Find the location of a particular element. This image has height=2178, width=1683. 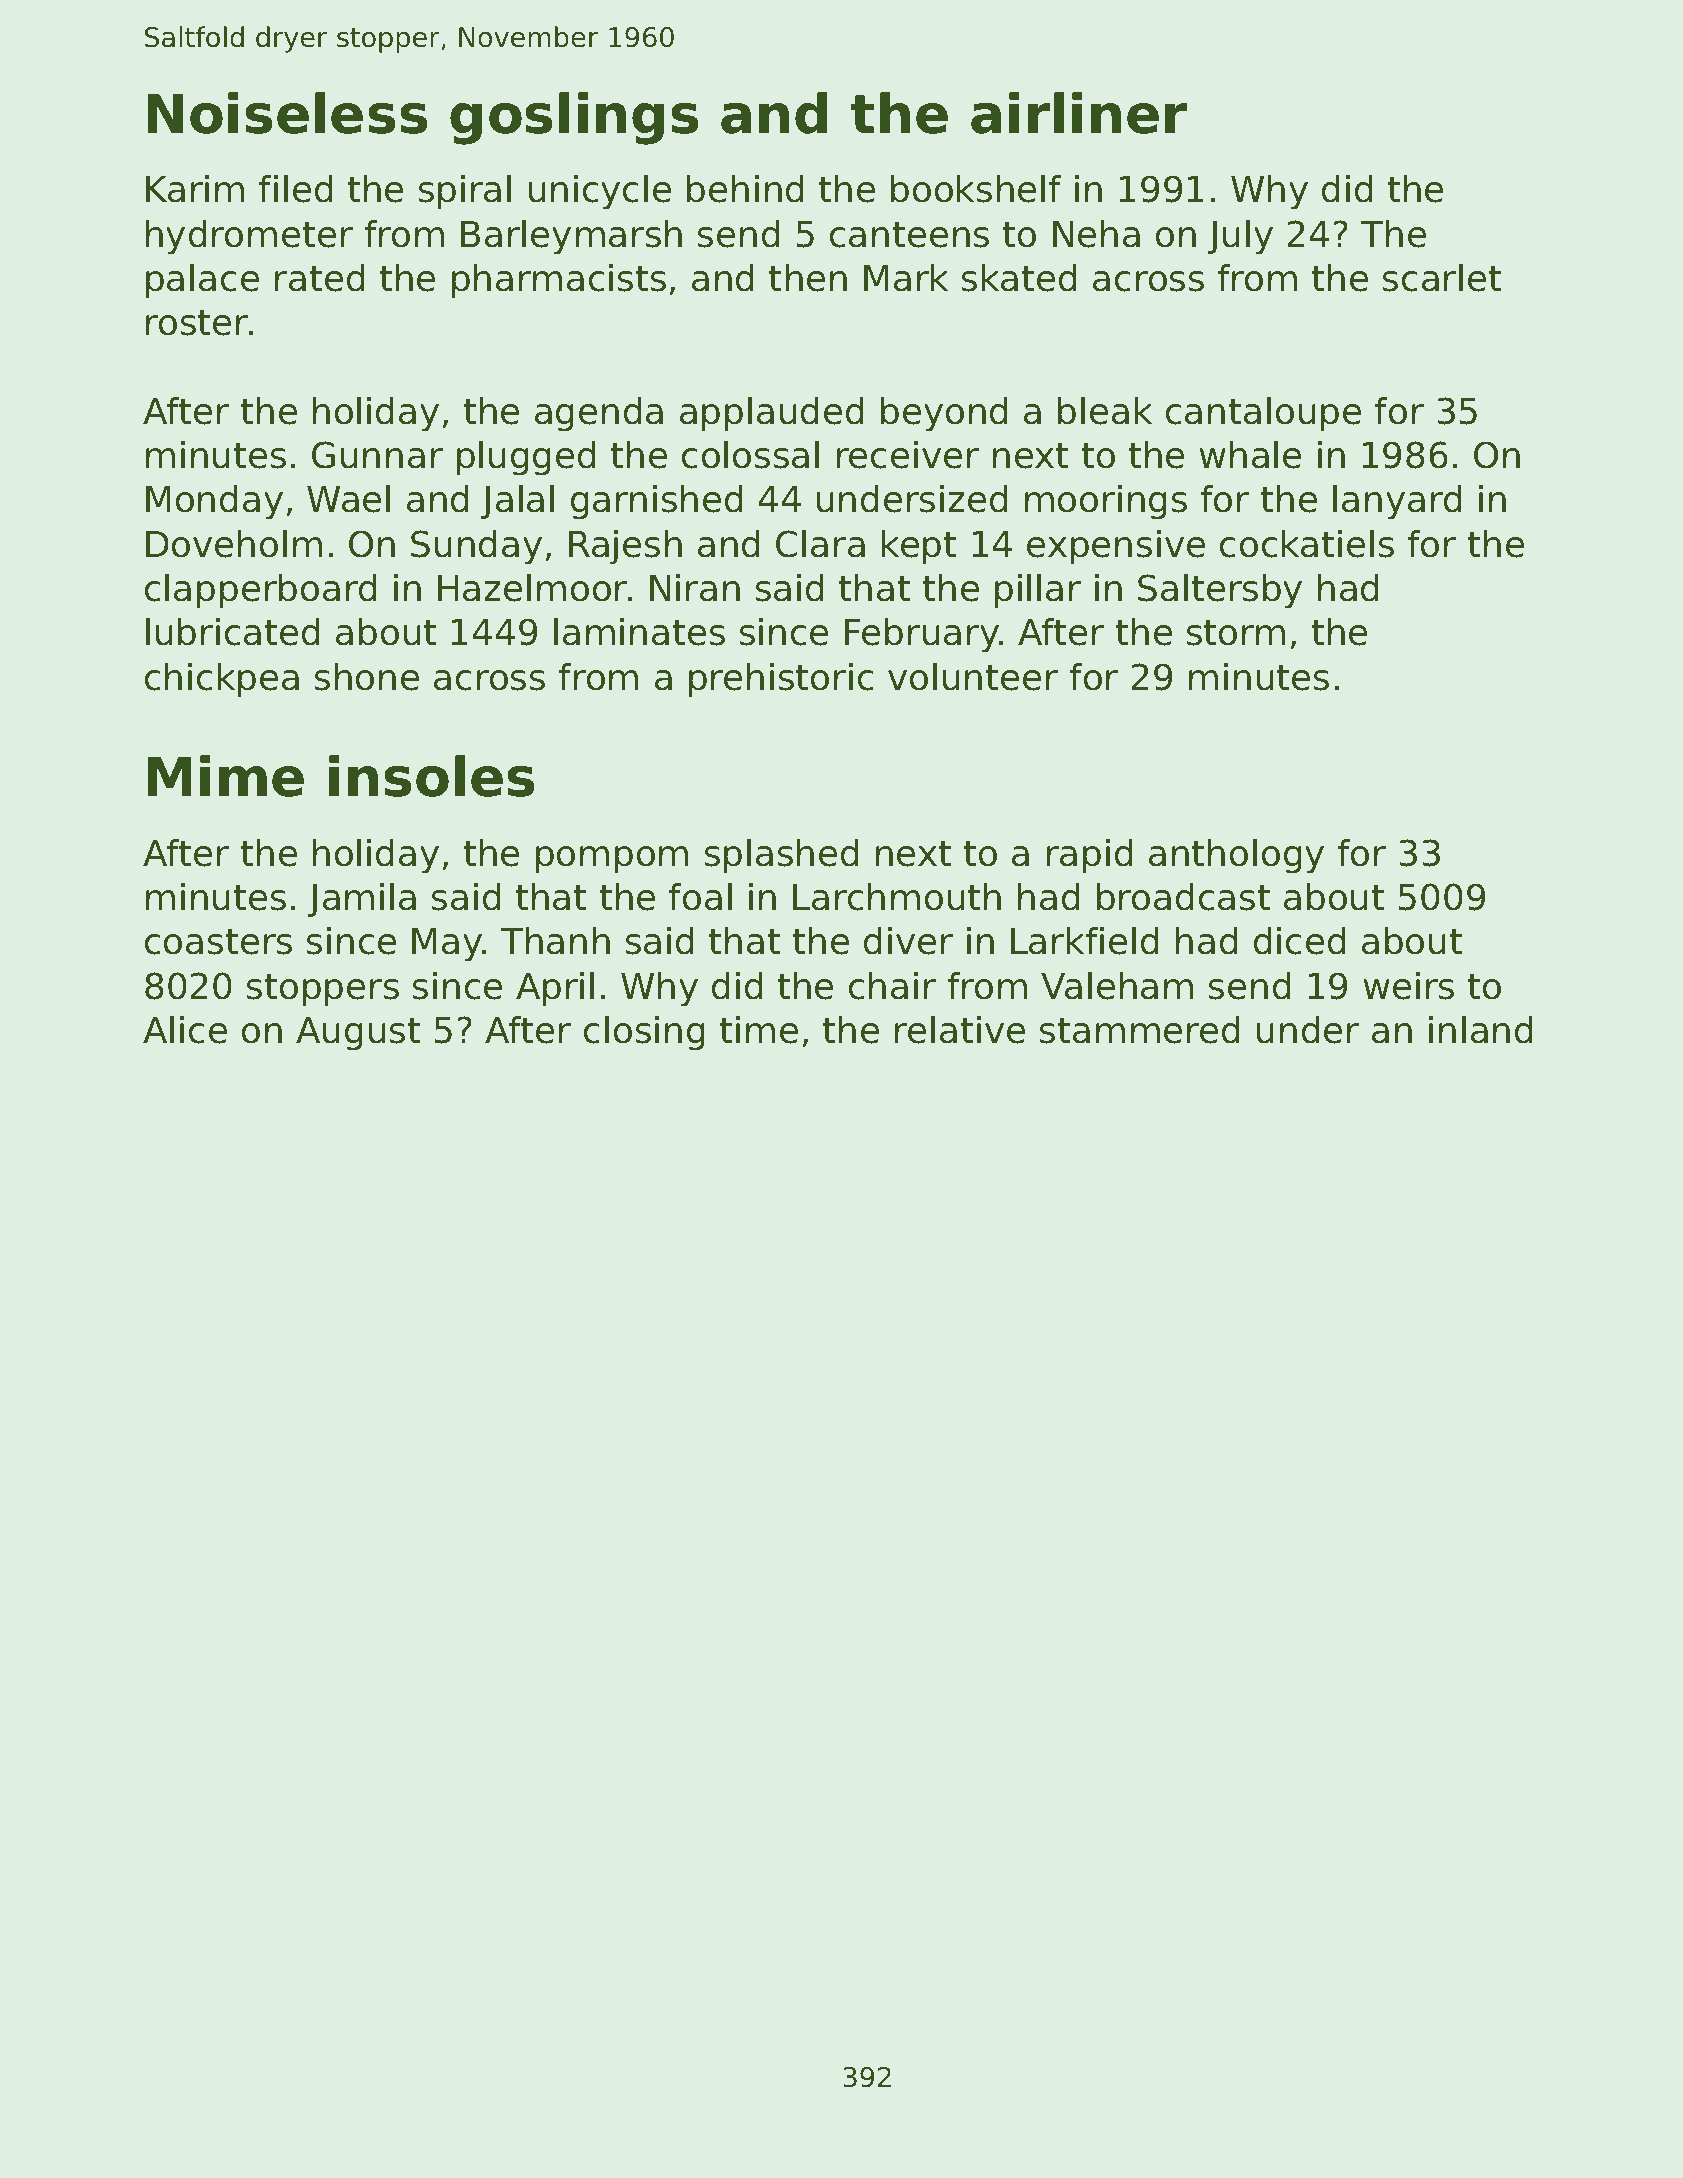

chair is located at coordinates (892, 986).
